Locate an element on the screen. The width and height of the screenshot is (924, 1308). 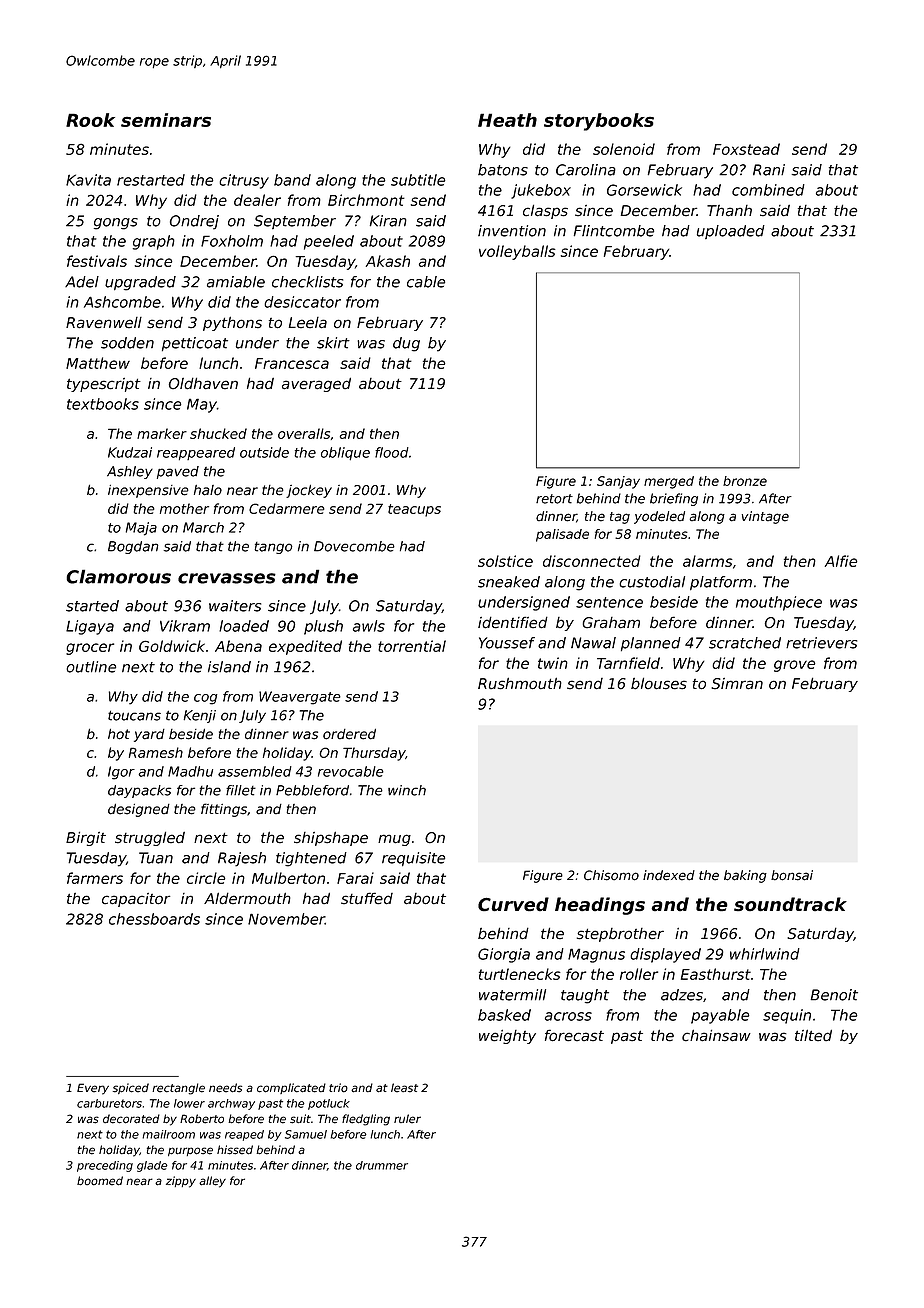
Heath is located at coordinates (507, 120).
